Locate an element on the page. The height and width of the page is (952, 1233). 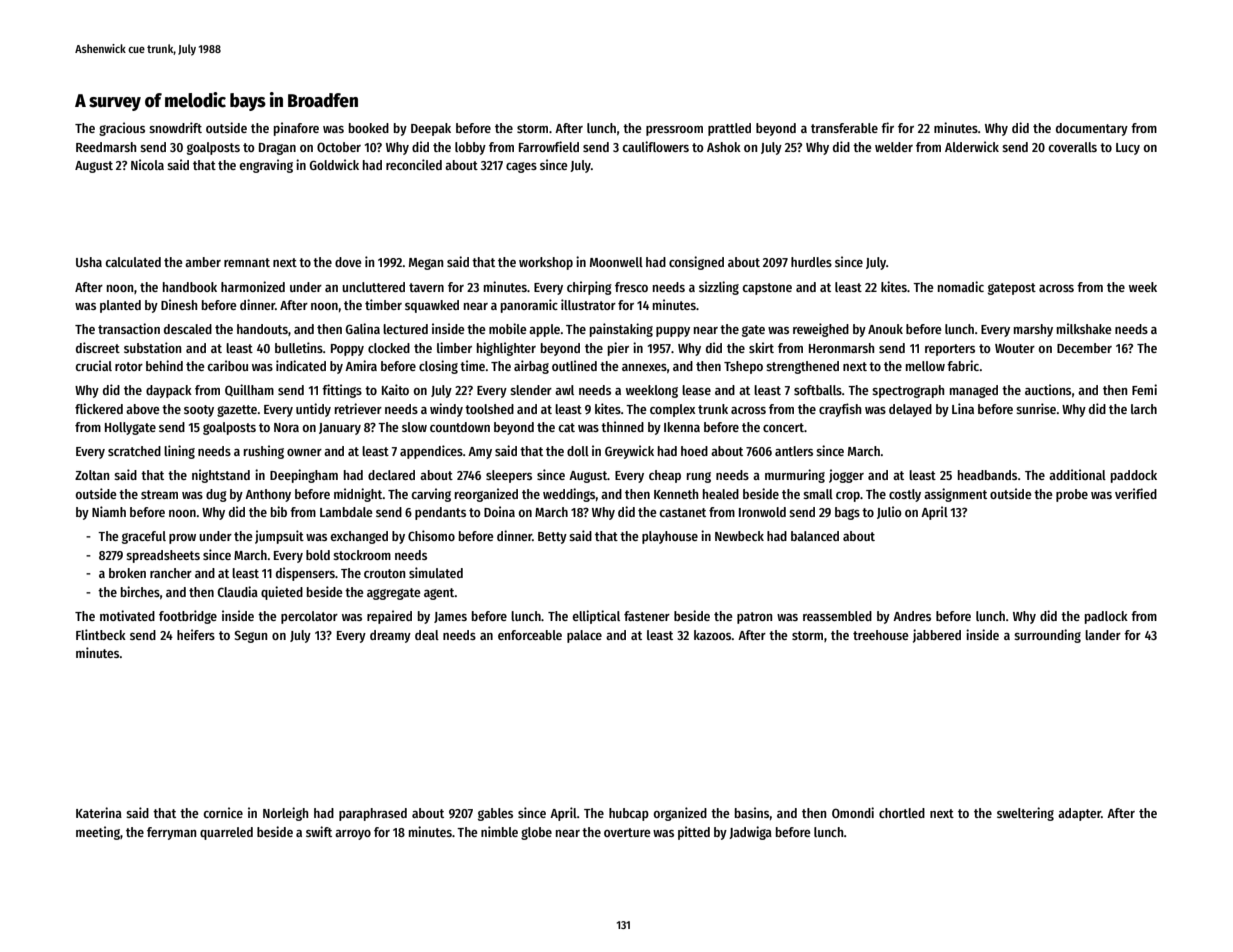
flickered is located at coordinates (99, 408).
